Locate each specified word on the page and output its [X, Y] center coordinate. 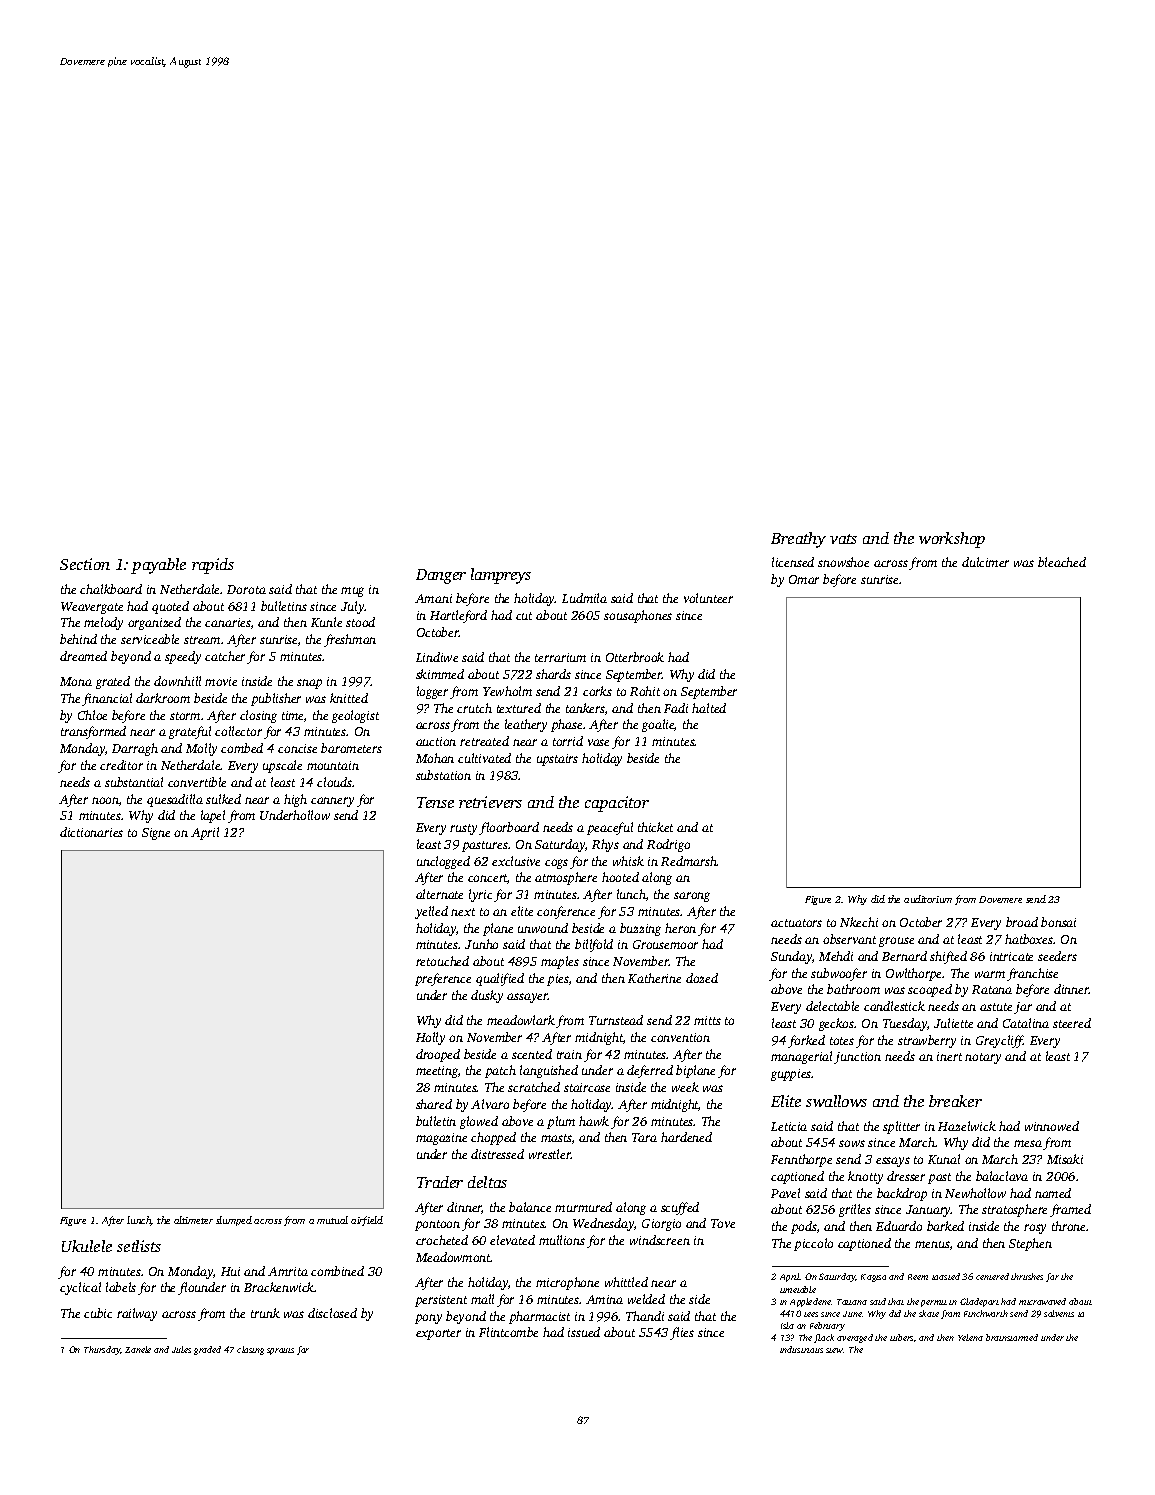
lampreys [501, 576]
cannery [332, 802]
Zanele [138, 1349]
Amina [604, 1299]
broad [1022, 922]
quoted [170, 607]
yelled [431, 912]
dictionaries [91, 832]
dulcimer [985, 562]
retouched [442, 961]
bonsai [1058, 922]
